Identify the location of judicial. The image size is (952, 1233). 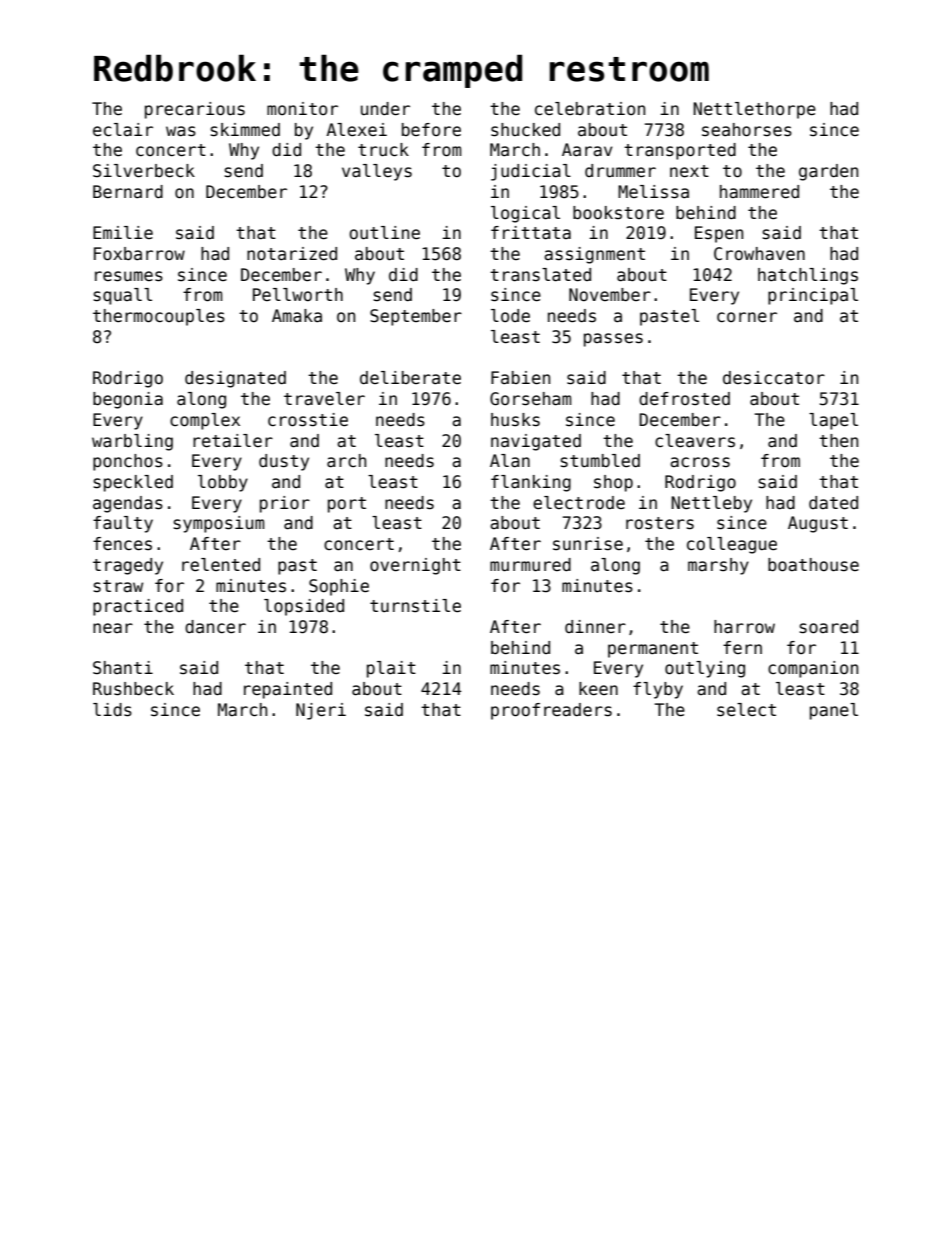
(531, 172).
